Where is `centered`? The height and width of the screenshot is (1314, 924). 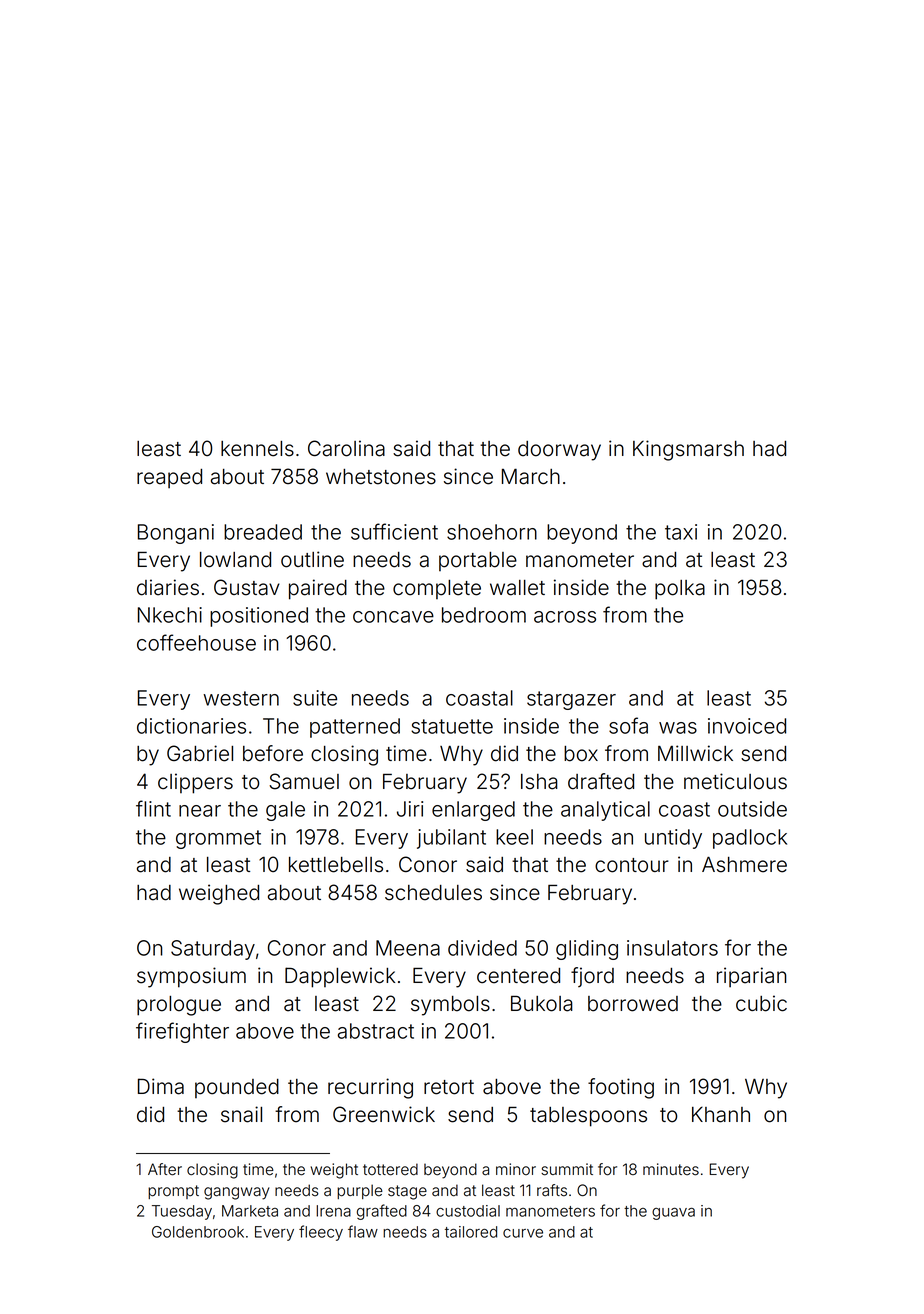
centered is located at coordinates (518, 976).
